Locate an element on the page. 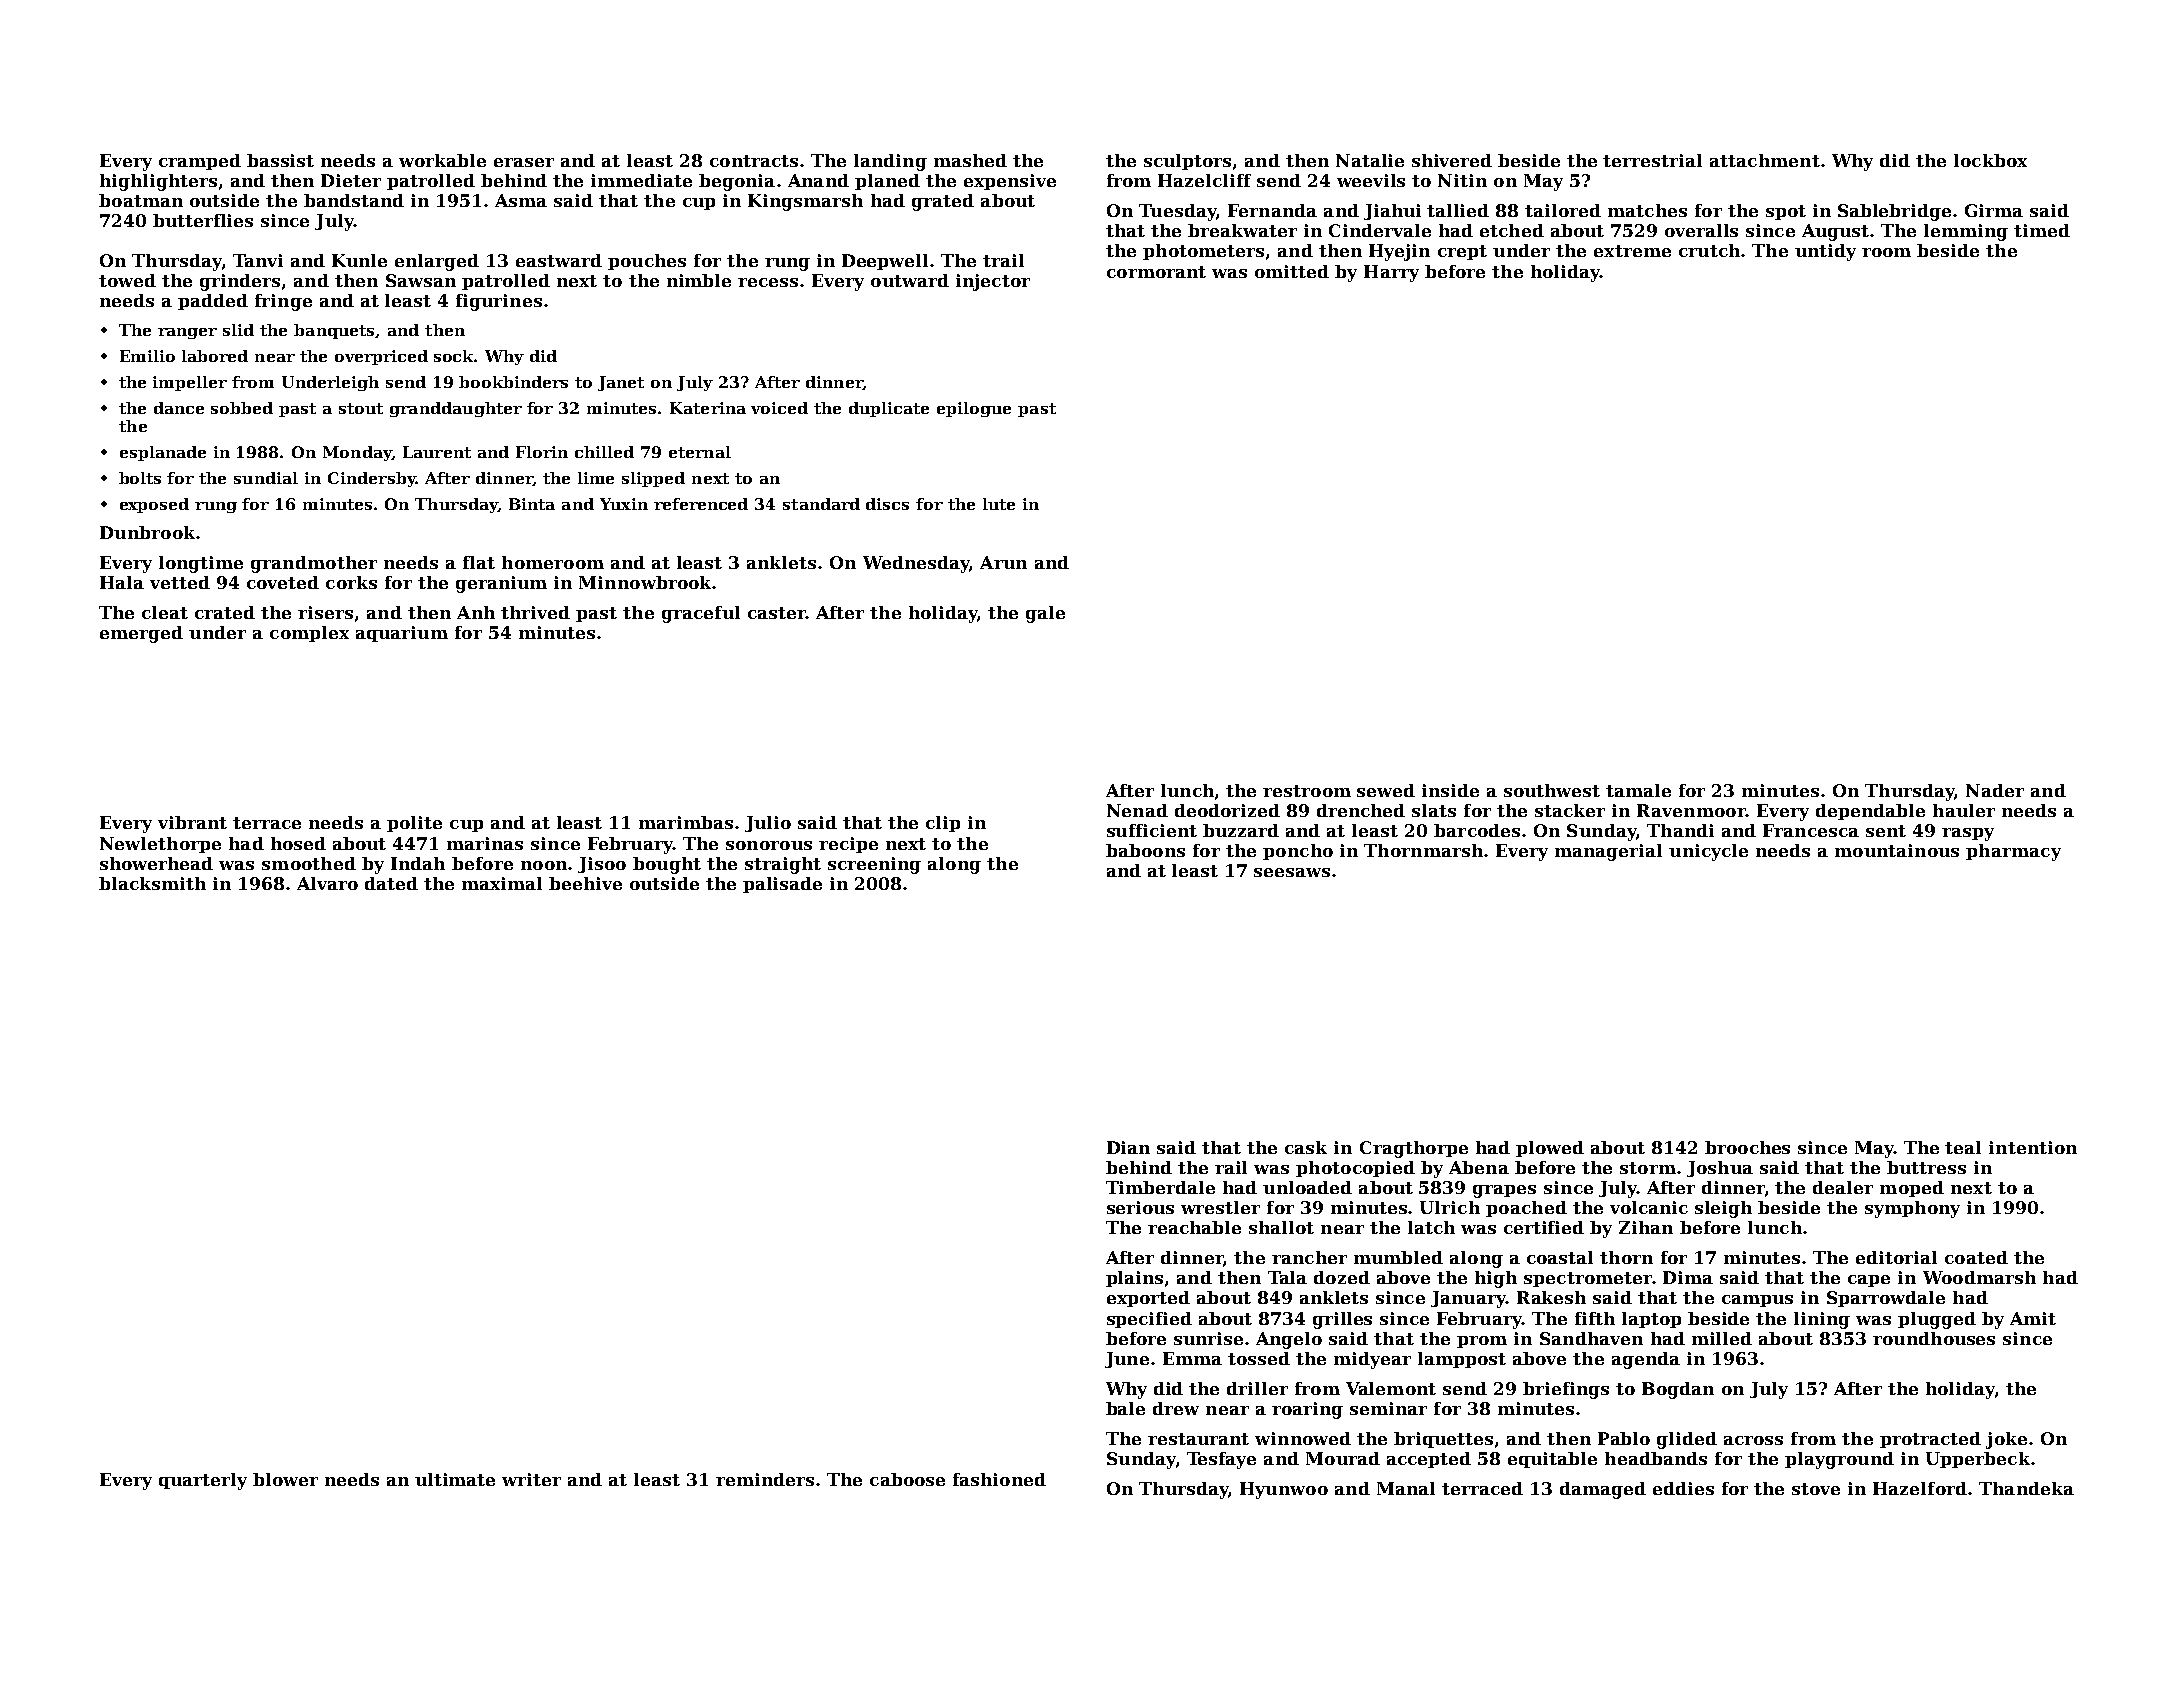  shivered is located at coordinates (1452, 160).
